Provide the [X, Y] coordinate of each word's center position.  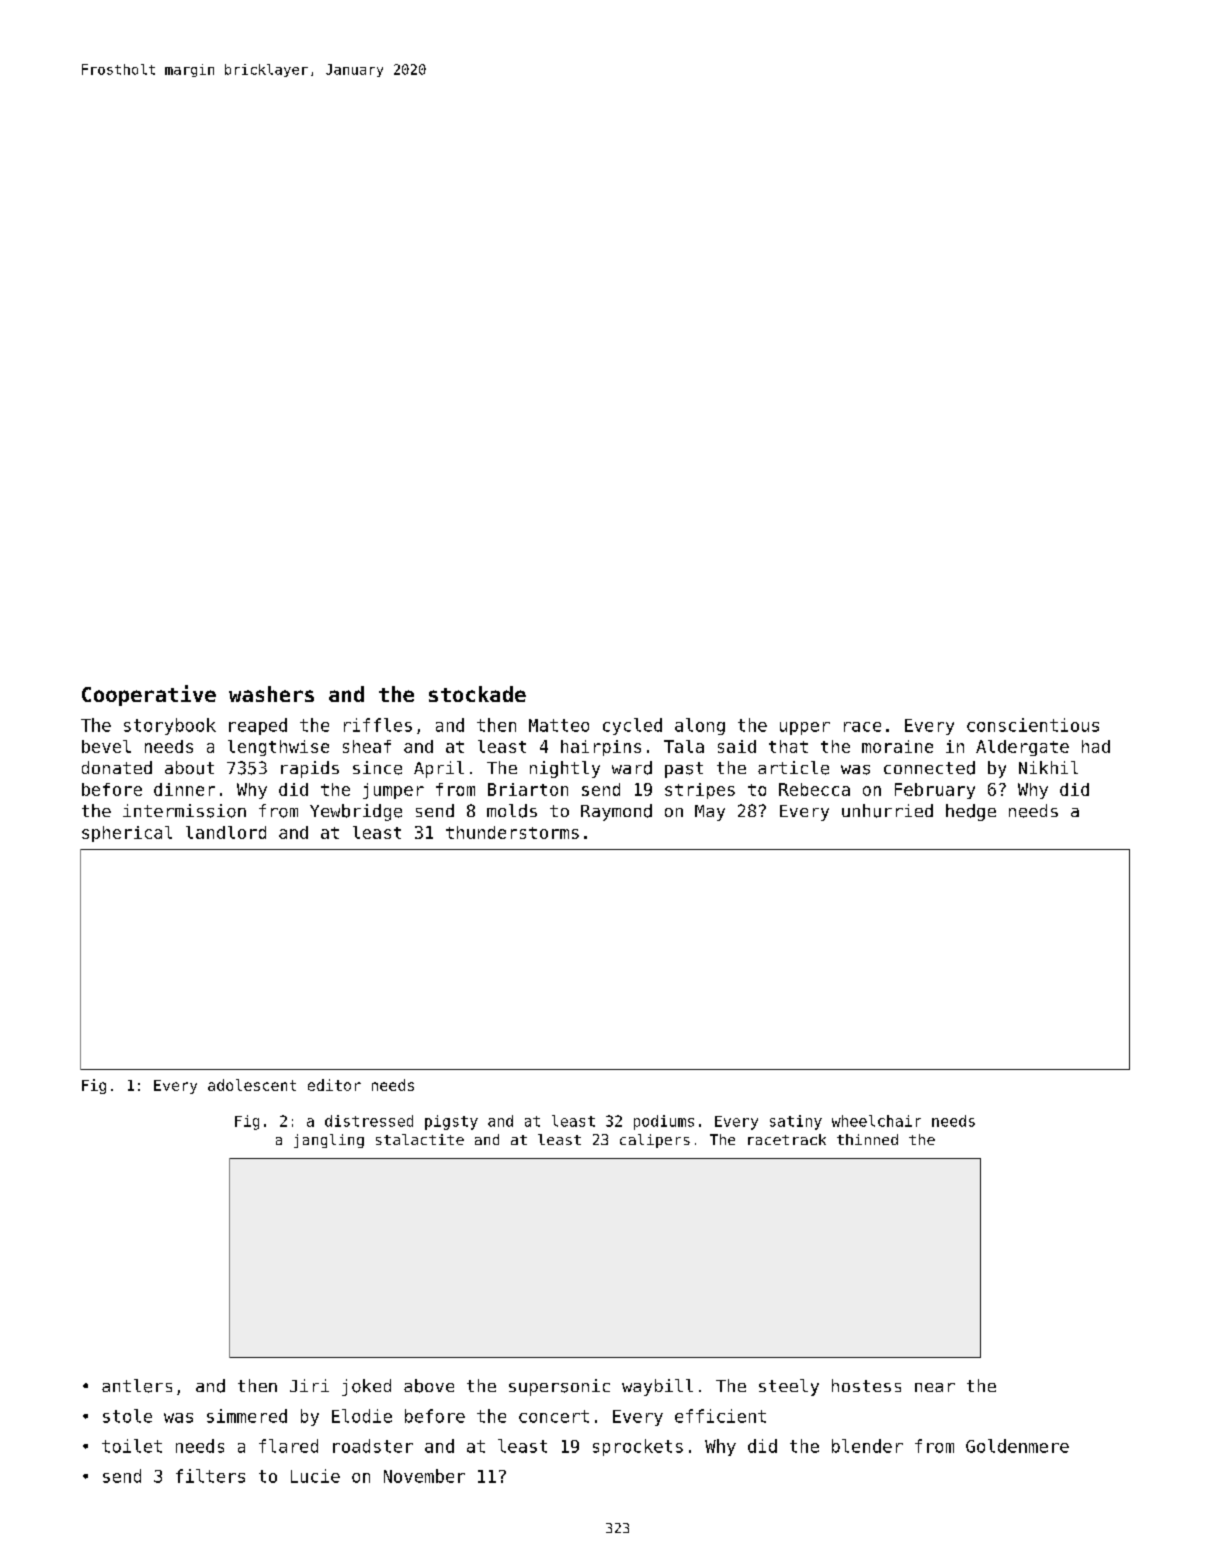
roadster [373, 1446]
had [1096, 746]
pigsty [451, 1122]
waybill [657, 1387]
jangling [329, 1141]
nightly [565, 769]
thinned [867, 1139]
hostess [866, 1385]
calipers [655, 1141]
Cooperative [149, 695]
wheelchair [876, 1121]
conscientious [1033, 725]
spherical [127, 834]
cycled [632, 726]
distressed [369, 1121]
